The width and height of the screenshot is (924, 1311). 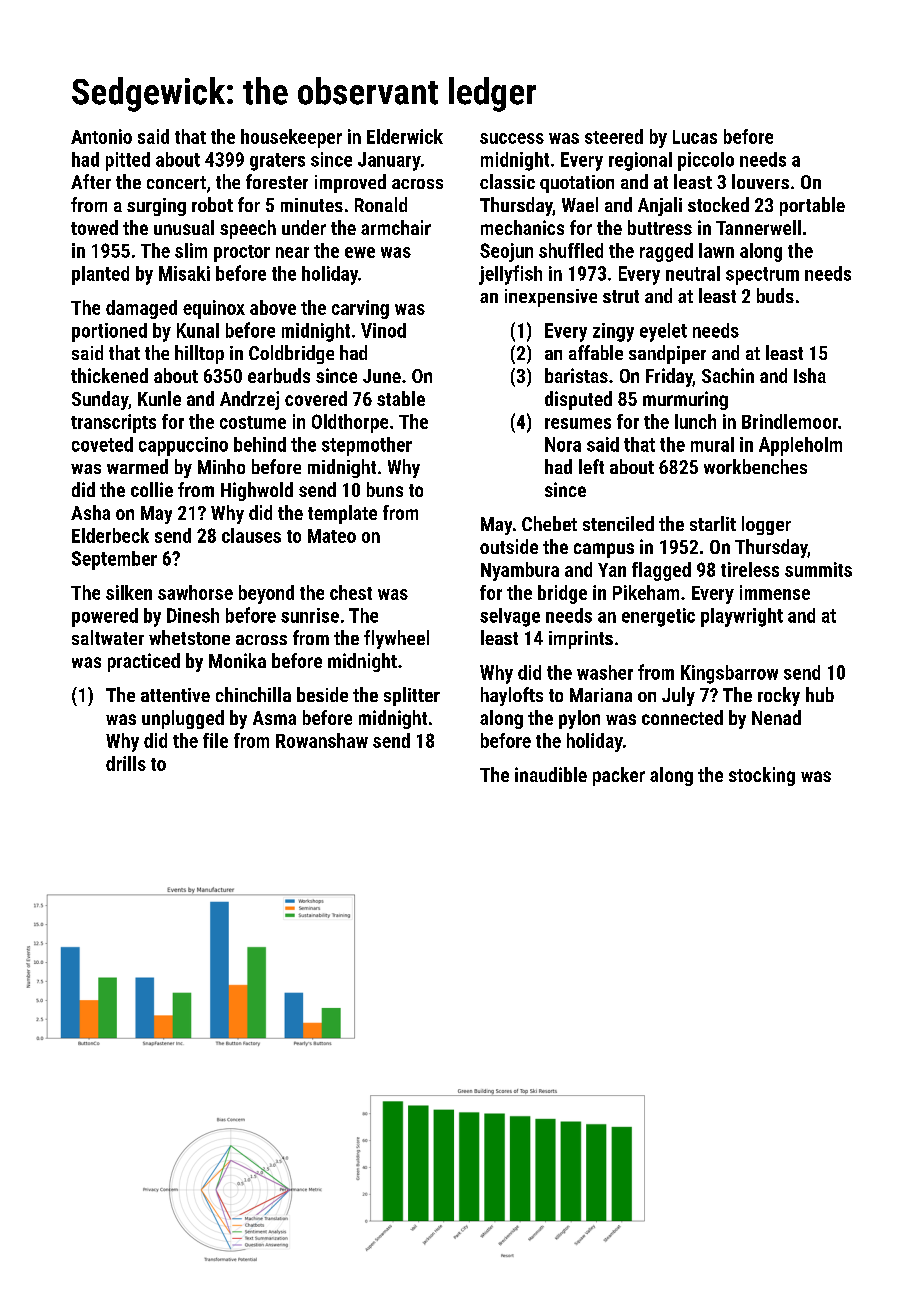 What do you see at coordinates (810, 375) in the screenshot?
I see `Isha` at bounding box center [810, 375].
